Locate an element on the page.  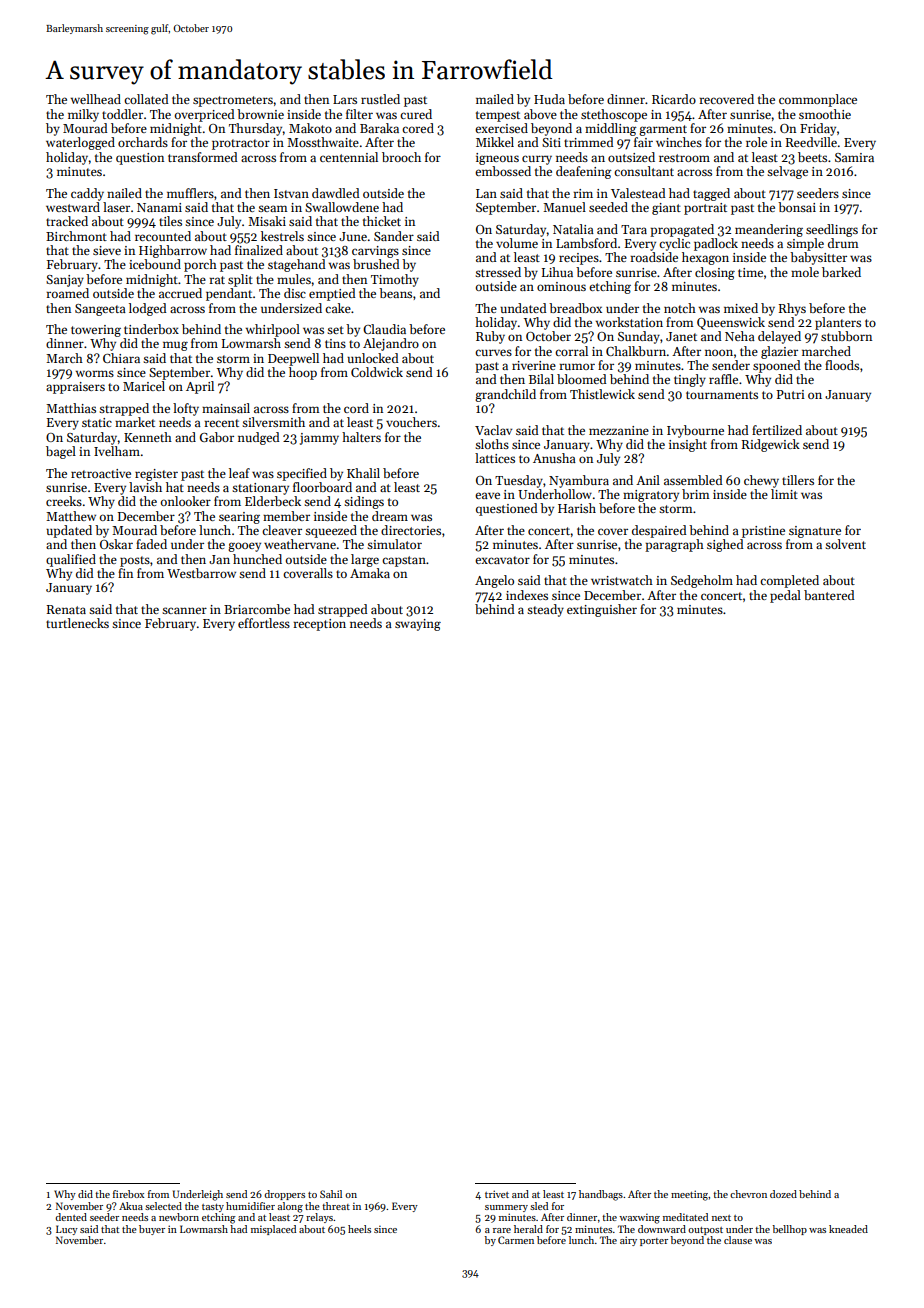
commonplace is located at coordinates (818, 100).
